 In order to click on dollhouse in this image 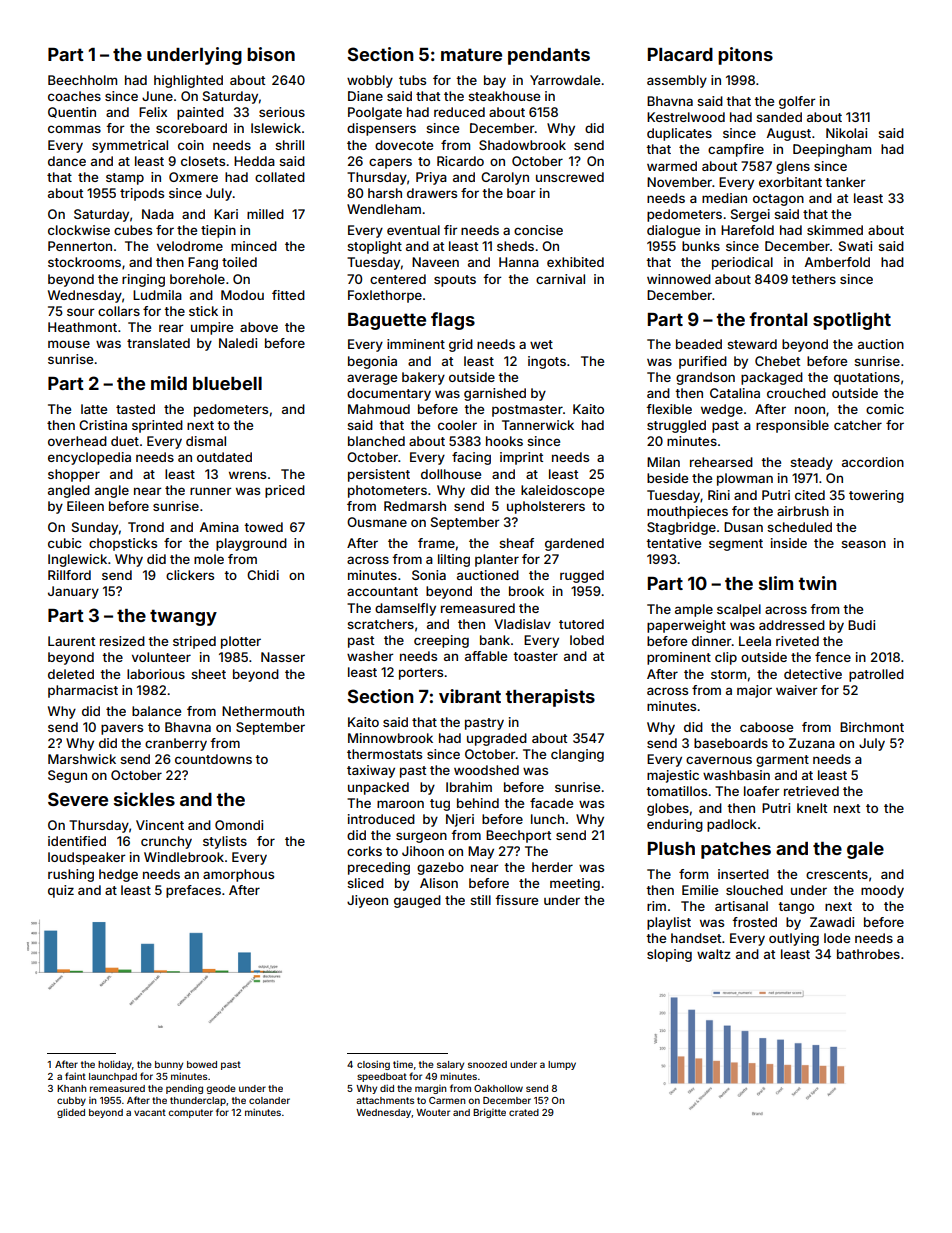, I will do `click(451, 474)`.
